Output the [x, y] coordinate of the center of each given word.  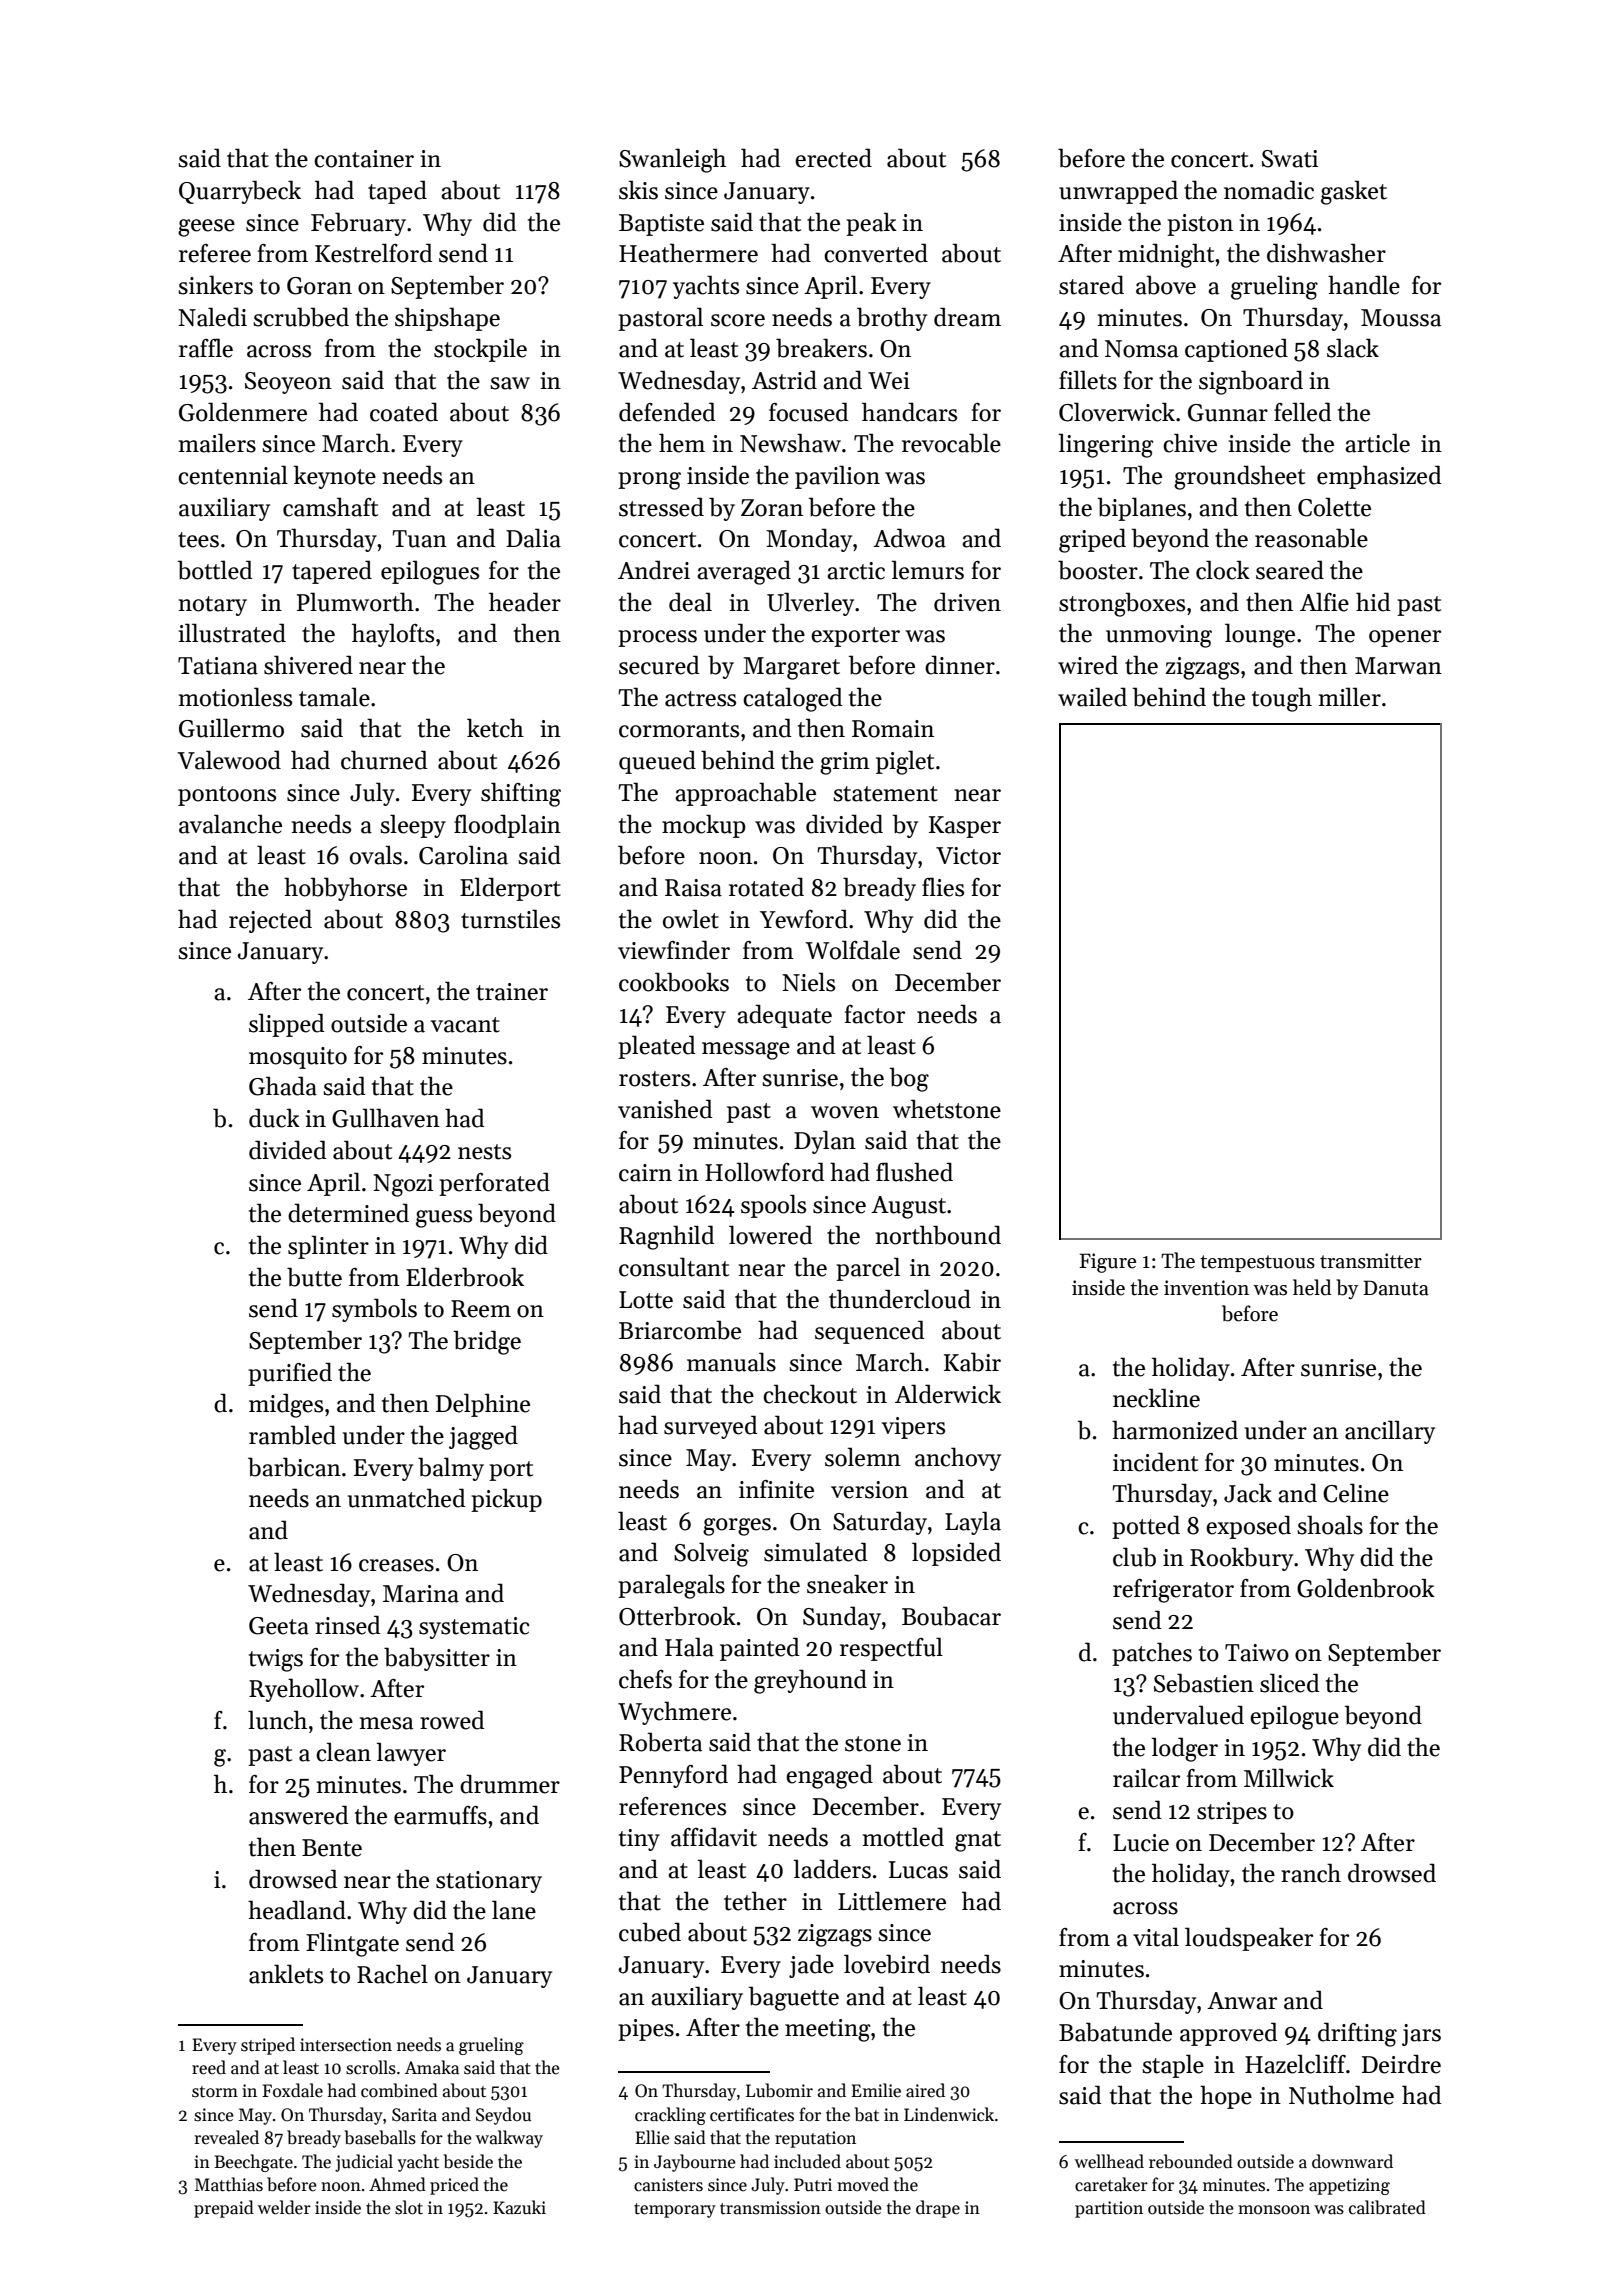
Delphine [483, 1405]
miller [1350, 697]
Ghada [283, 1086]
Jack [1248, 1493]
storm [215, 2092]
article [1377, 443]
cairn [645, 1173]
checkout [810, 1394]
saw [510, 383]
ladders [832, 1869]
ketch [495, 728]
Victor [968, 856]
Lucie [1141, 1843]
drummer [510, 1784]
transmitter [1371, 1261]
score [738, 320]
